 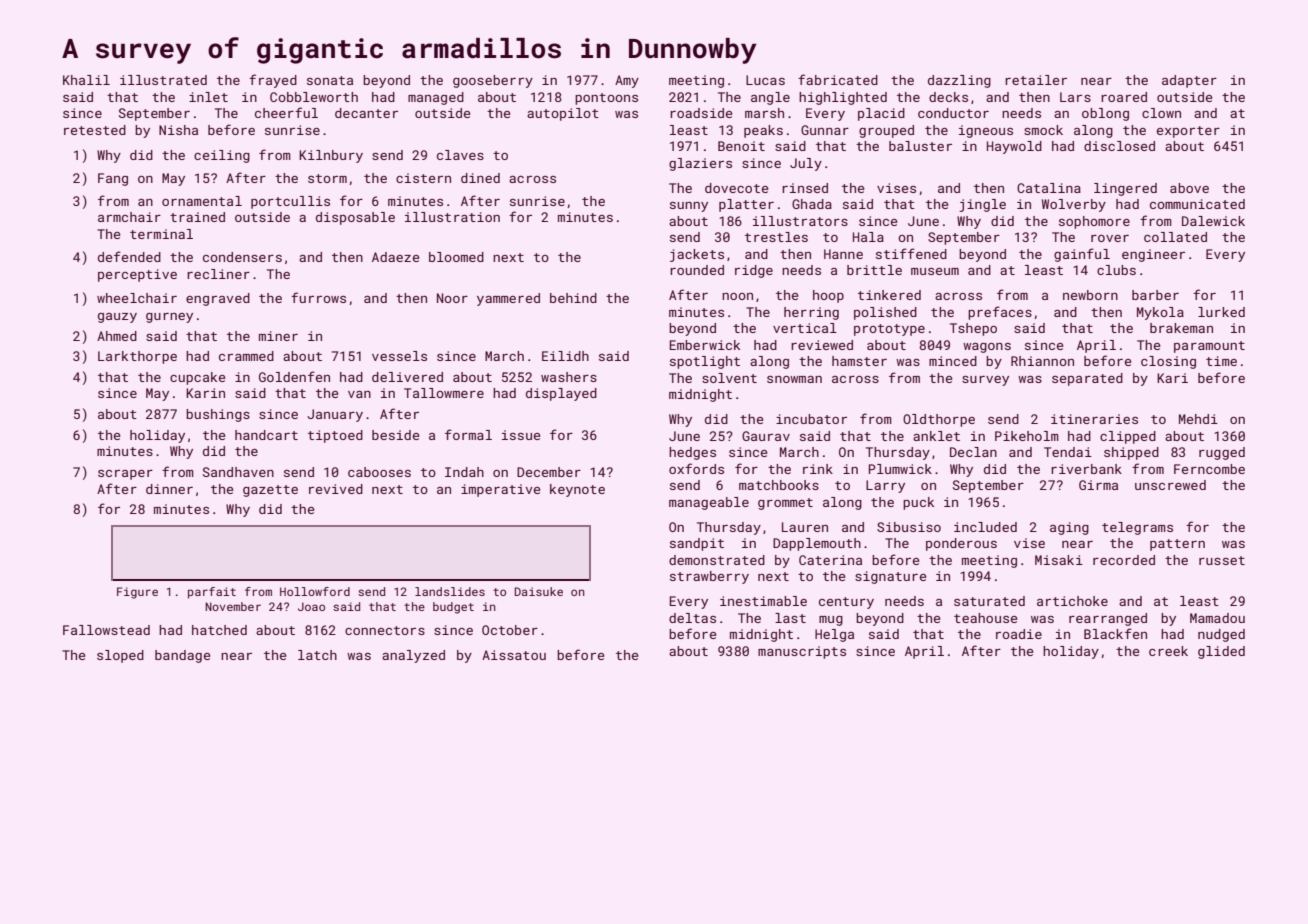 What do you see at coordinates (776, 237) in the document?
I see `trestles` at bounding box center [776, 237].
